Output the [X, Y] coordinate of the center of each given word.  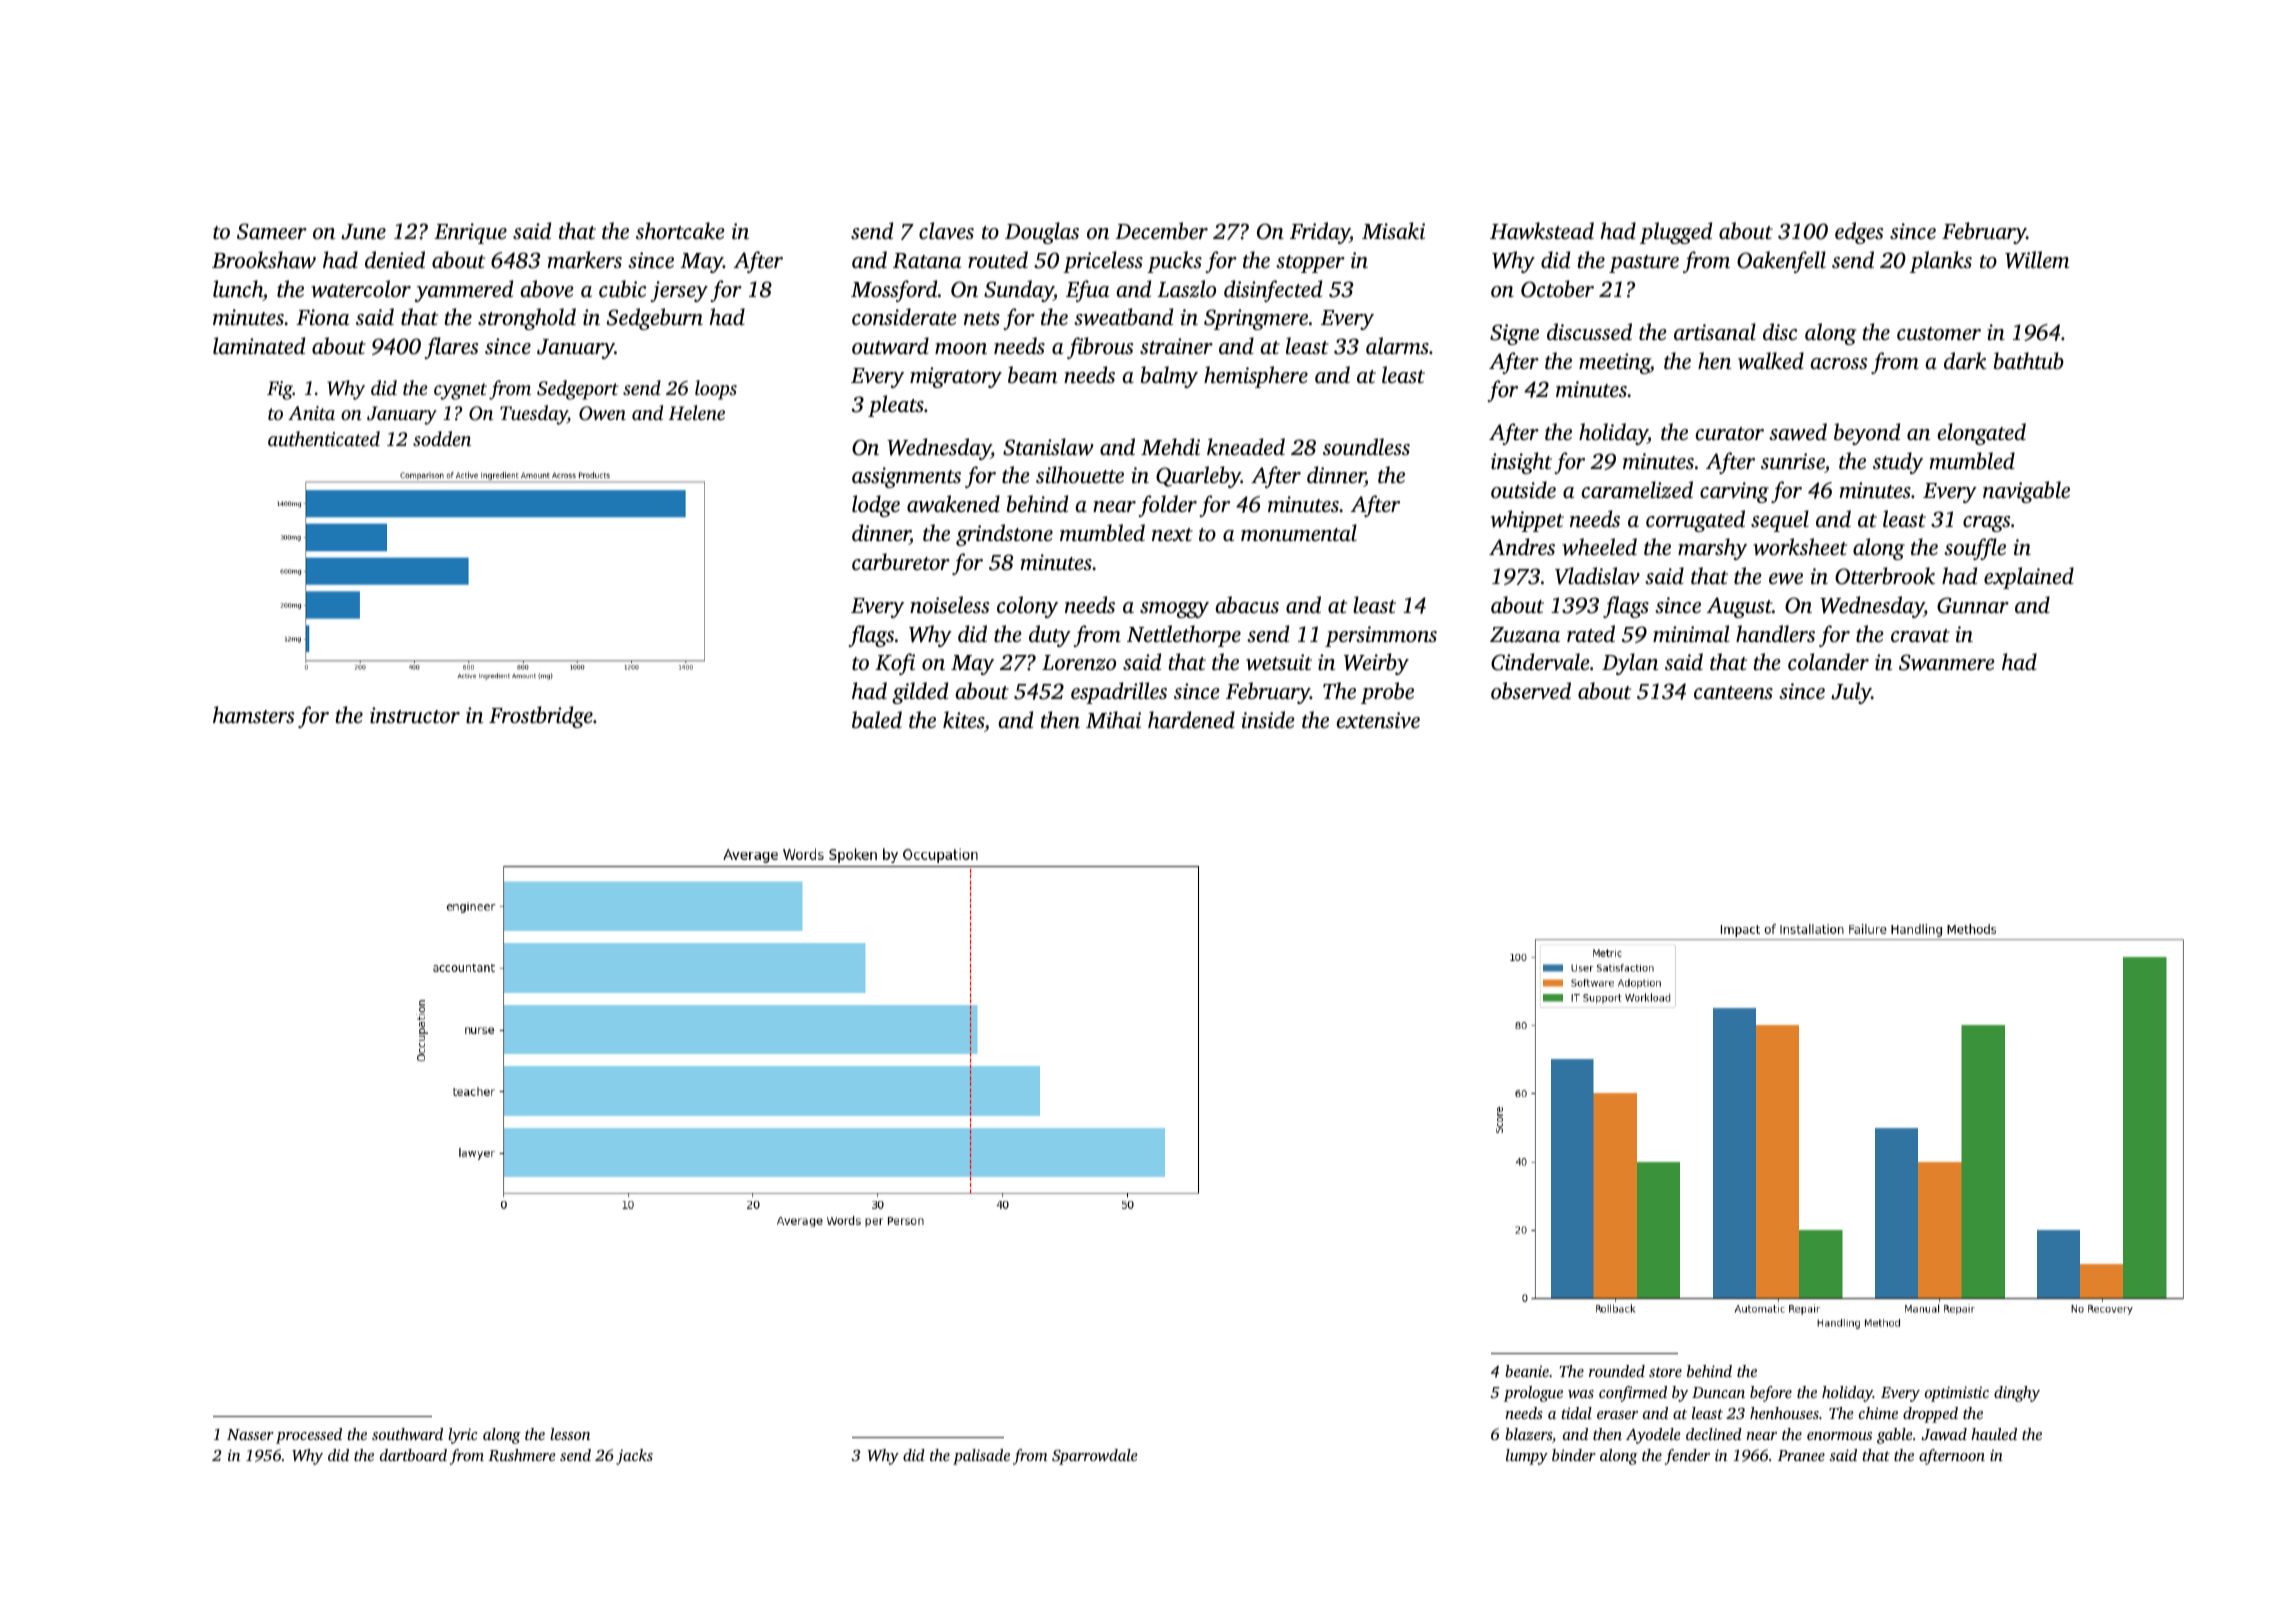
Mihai [1113, 719]
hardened [1191, 719]
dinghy [2017, 1394]
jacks [634, 1457]
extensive [1378, 720]
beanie [1527, 1371]
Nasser [250, 1434]
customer [1939, 333]
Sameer [272, 231]
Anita [311, 413]
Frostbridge [541, 717]
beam [1032, 374]
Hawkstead [1542, 231]
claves [946, 231]
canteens [1733, 692]
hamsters [254, 714]
